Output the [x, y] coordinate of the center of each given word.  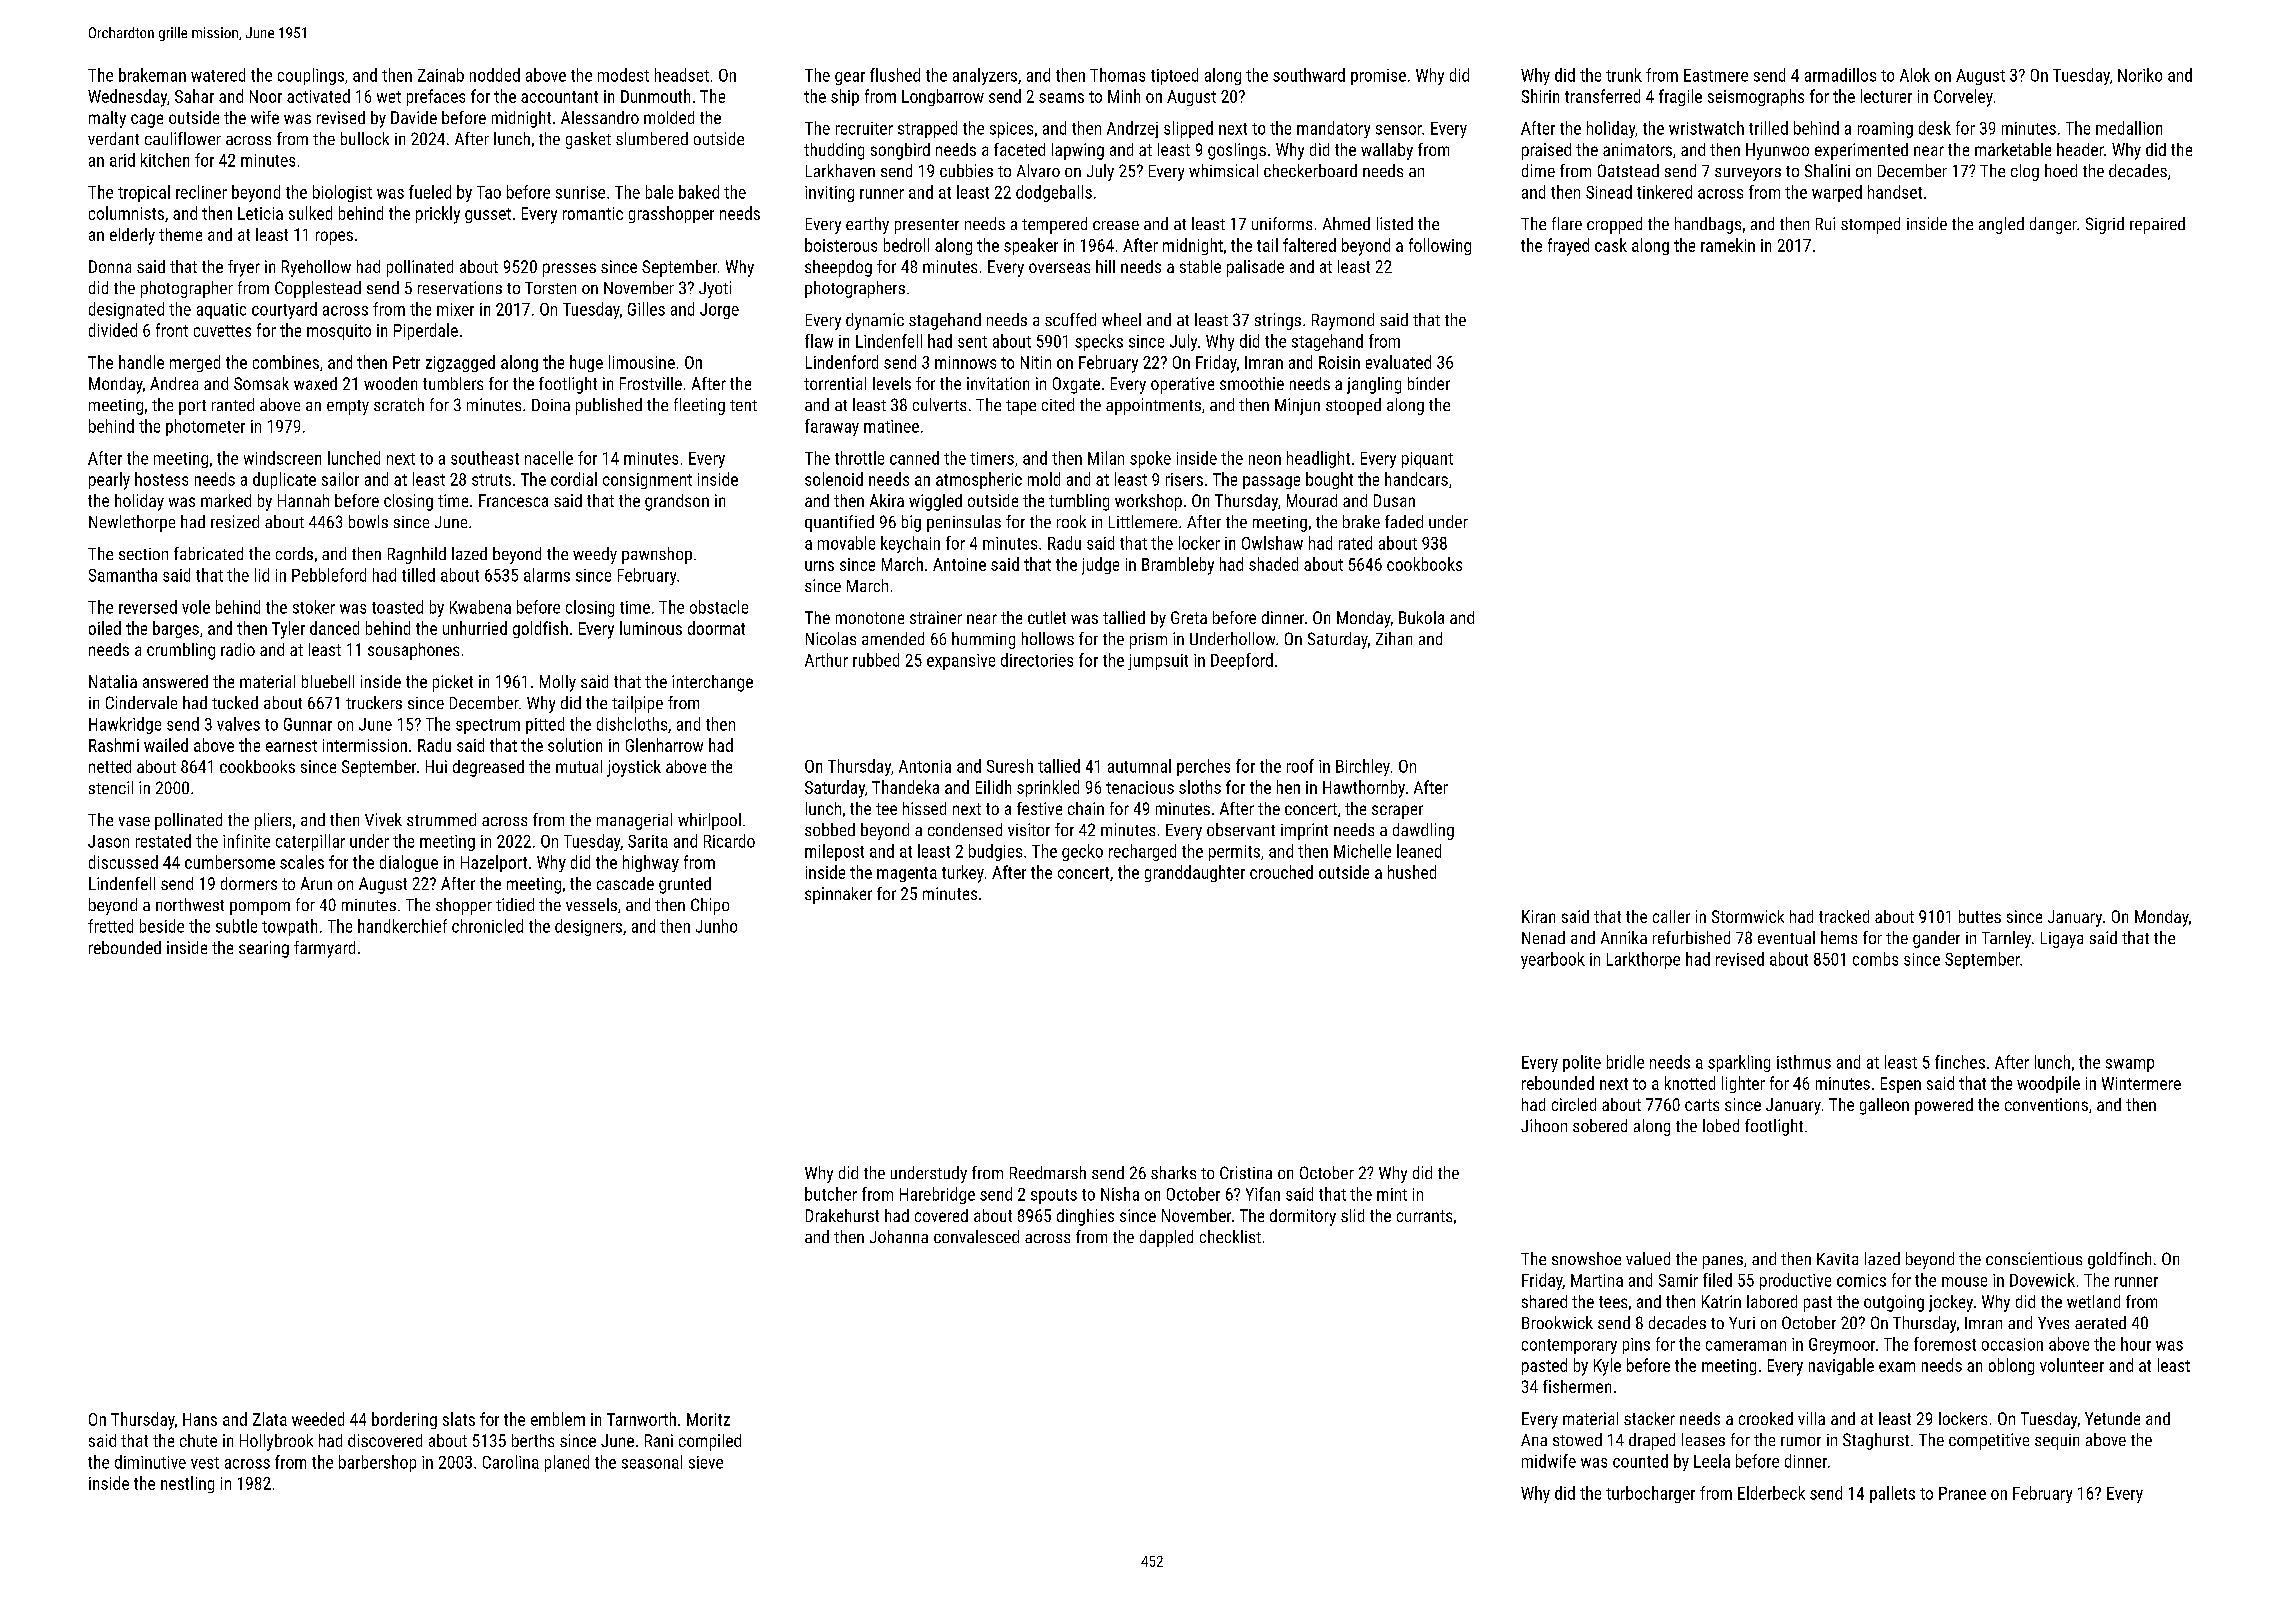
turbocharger [1650, 1494]
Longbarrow [943, 97]
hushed [1412, 872]
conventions [2046, 1104]
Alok [1915, 75]
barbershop [377, 1463]
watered [218, 75]
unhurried [475, 628]
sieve [706, 1462]
